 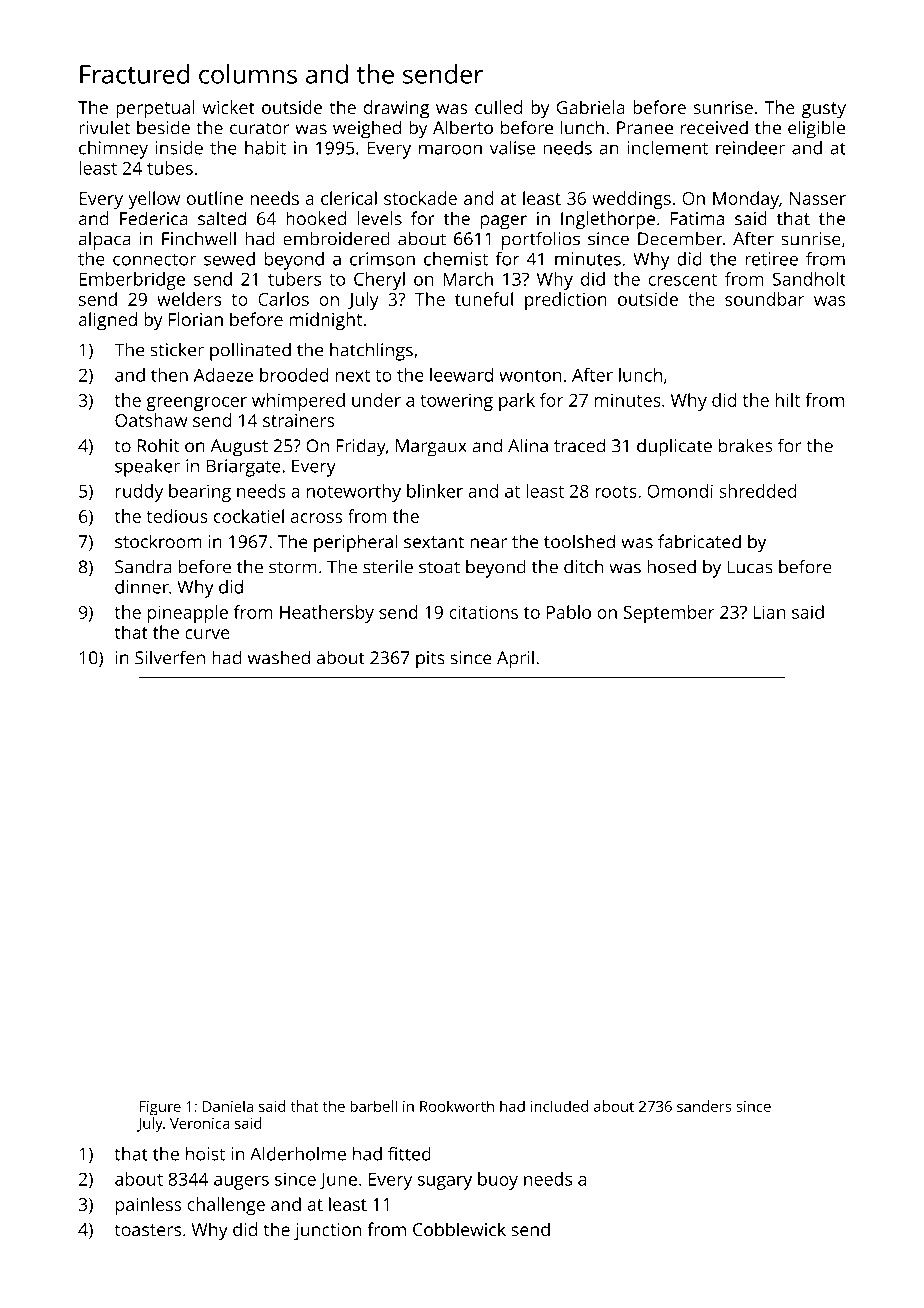 I want to click on sugary, so click(x=445, y=1183).
